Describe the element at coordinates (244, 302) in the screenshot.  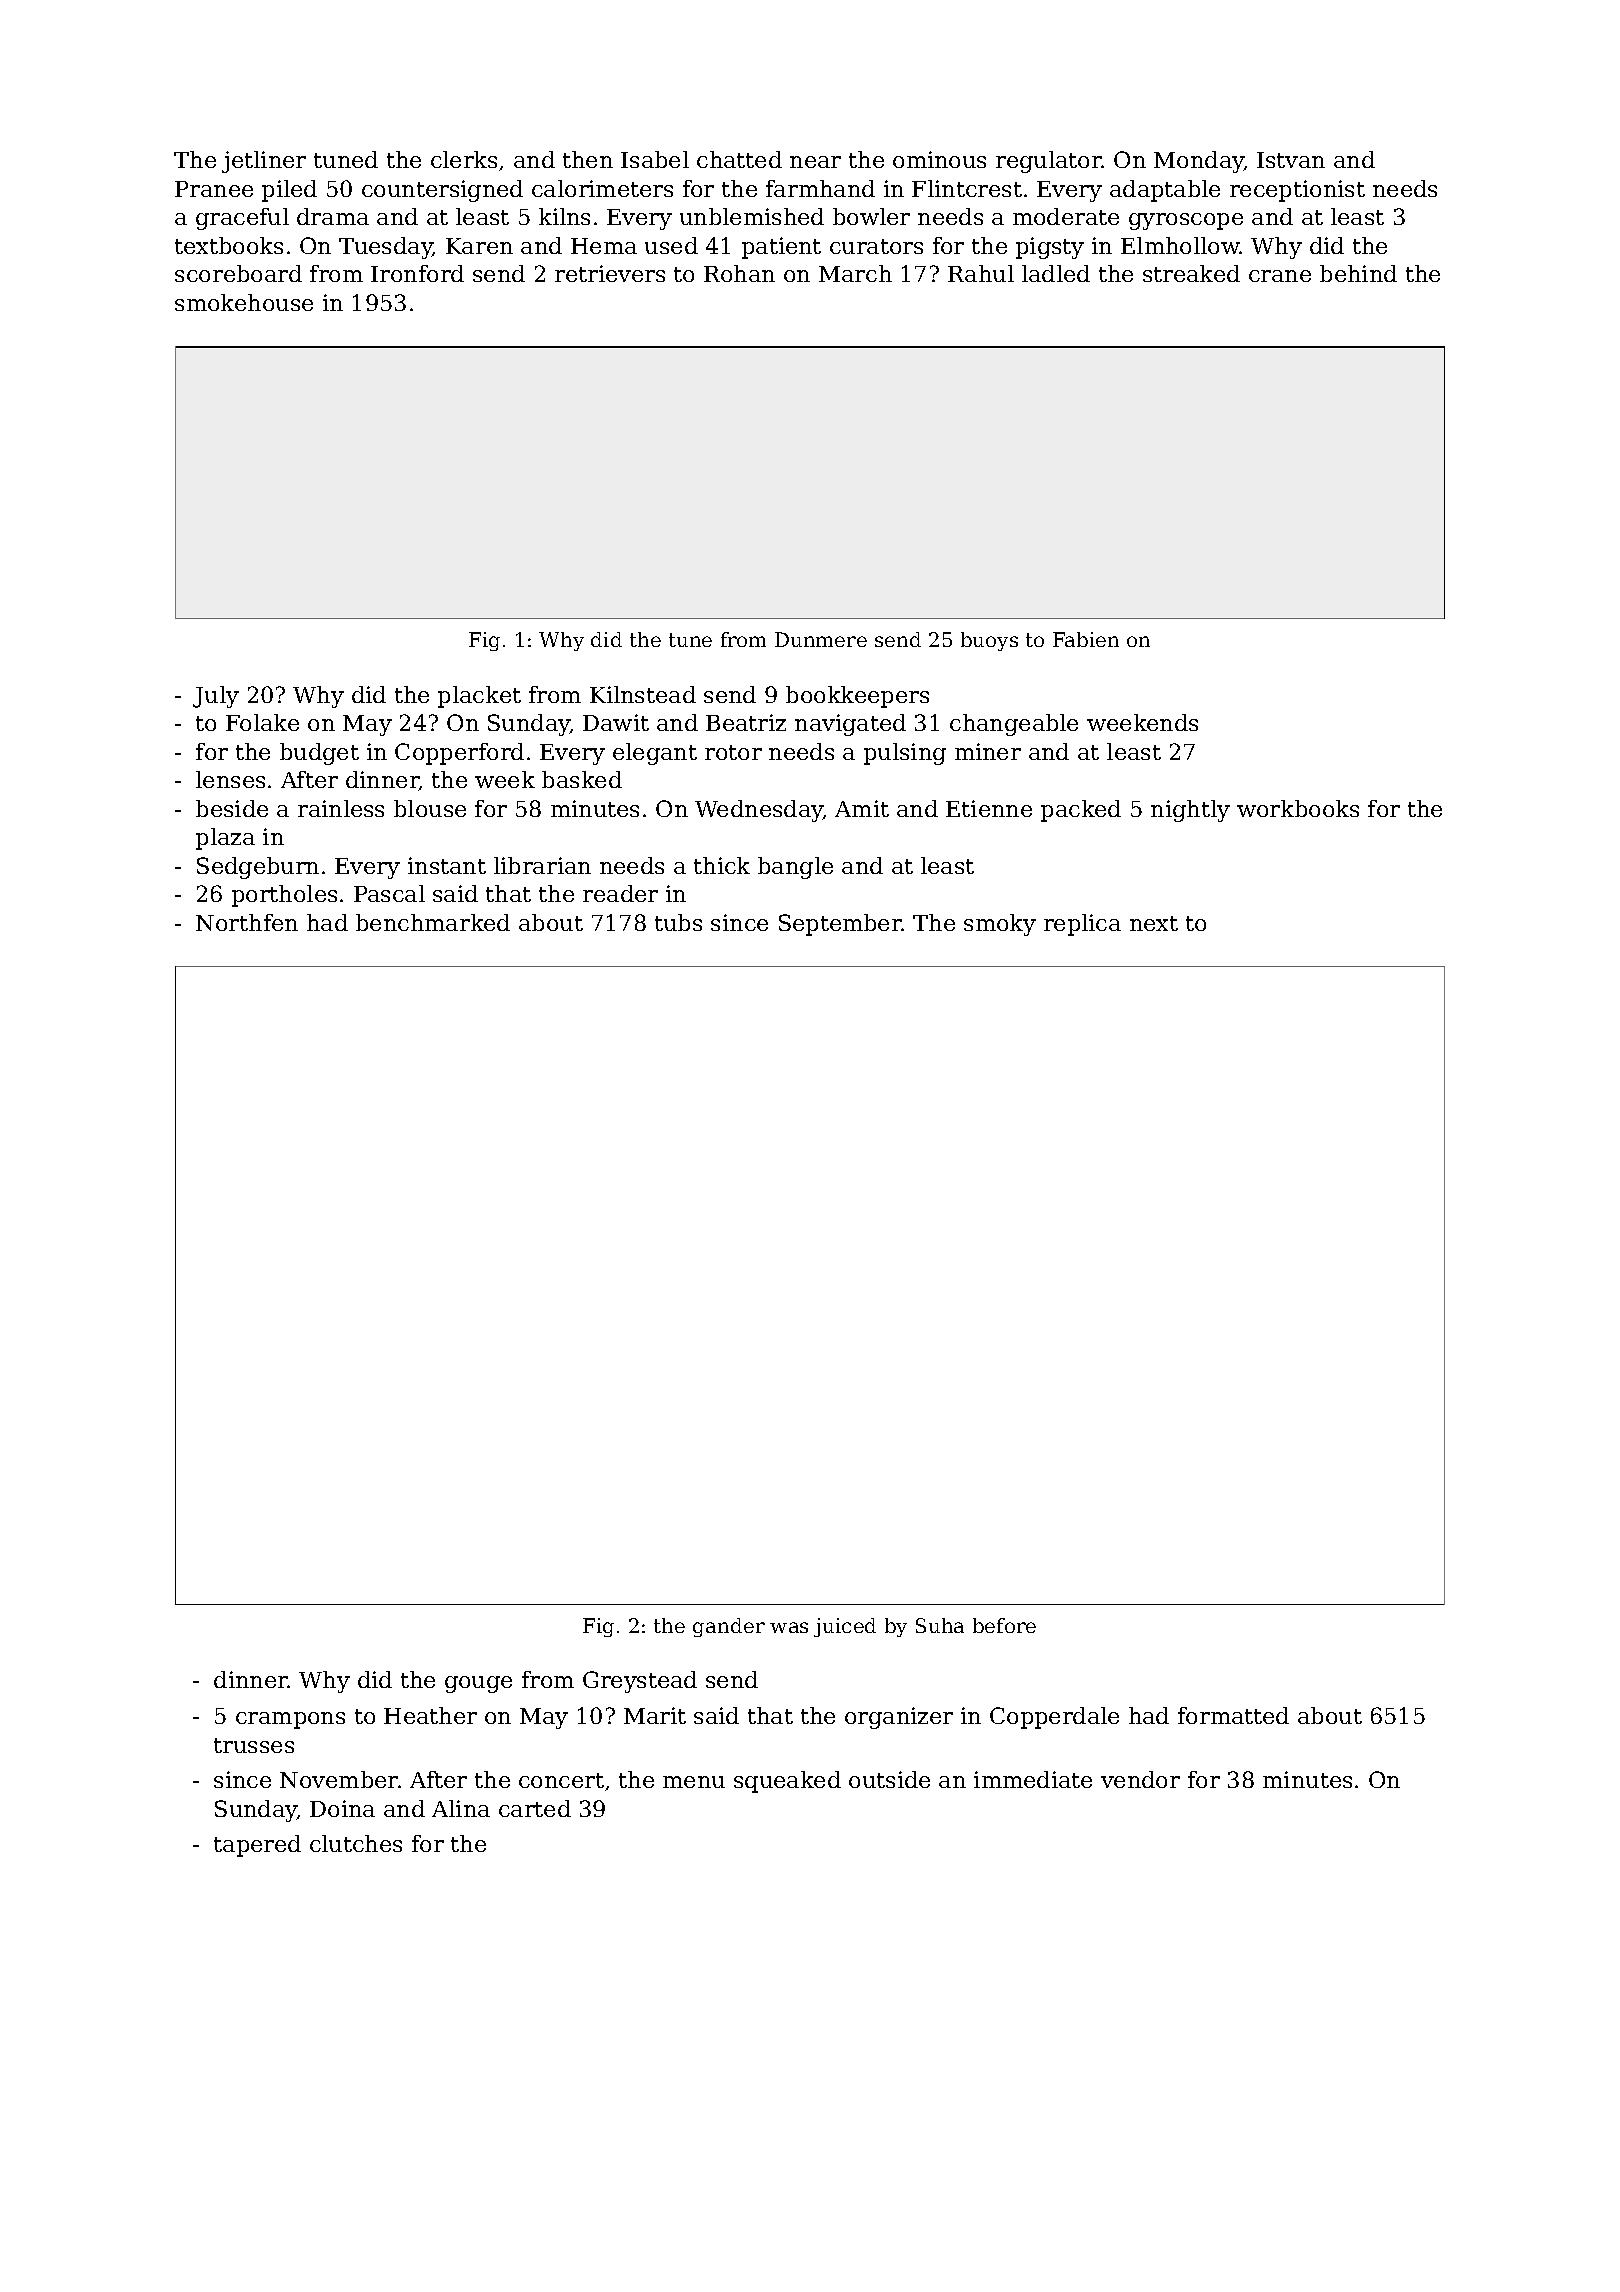
I see `smokehouse` at that location.
